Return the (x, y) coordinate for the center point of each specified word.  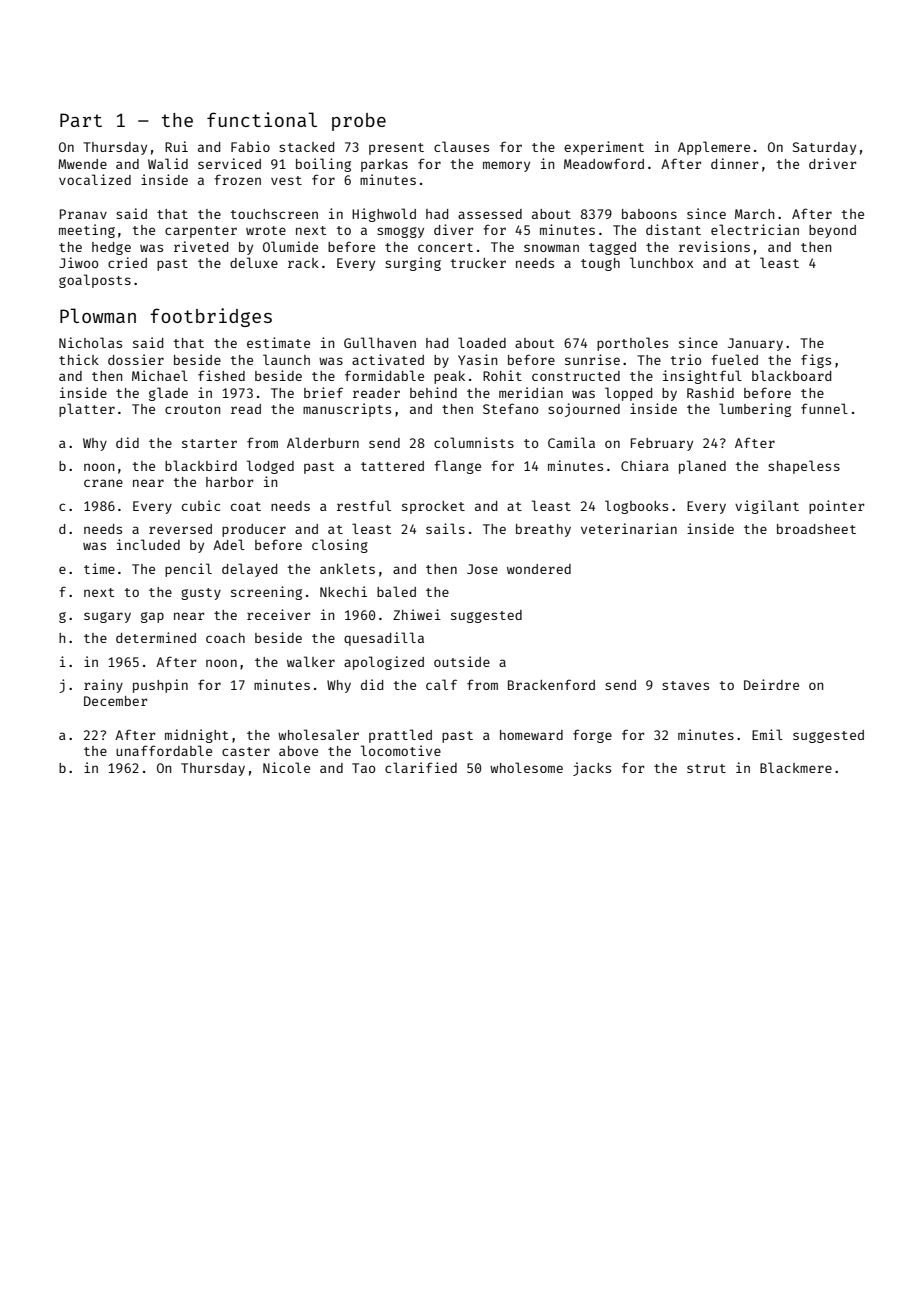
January (755, 344)
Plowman (98, 315)
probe (359, 122)
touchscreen (274, 214)
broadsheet (816, 529)
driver (833, 163)
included (148, 544)
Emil (767, 734)
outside (462, 661)
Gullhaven (380, 342)
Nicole (286, 767)
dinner (735, 163)
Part (81, 120)
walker (311, 661)
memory (506, 166)
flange (457, 467)
